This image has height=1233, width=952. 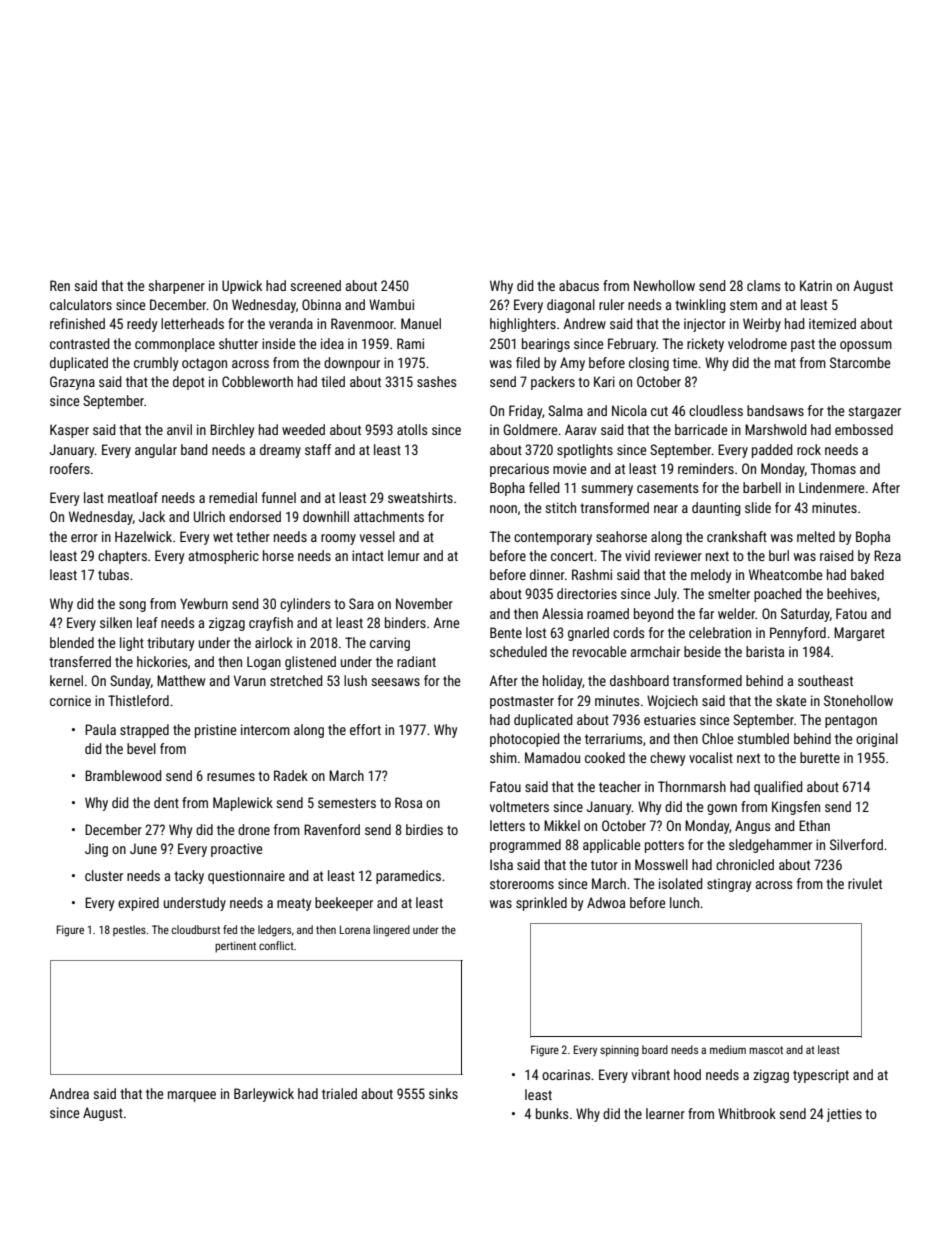 I want to click on blended, so click(x=72, y=642).
